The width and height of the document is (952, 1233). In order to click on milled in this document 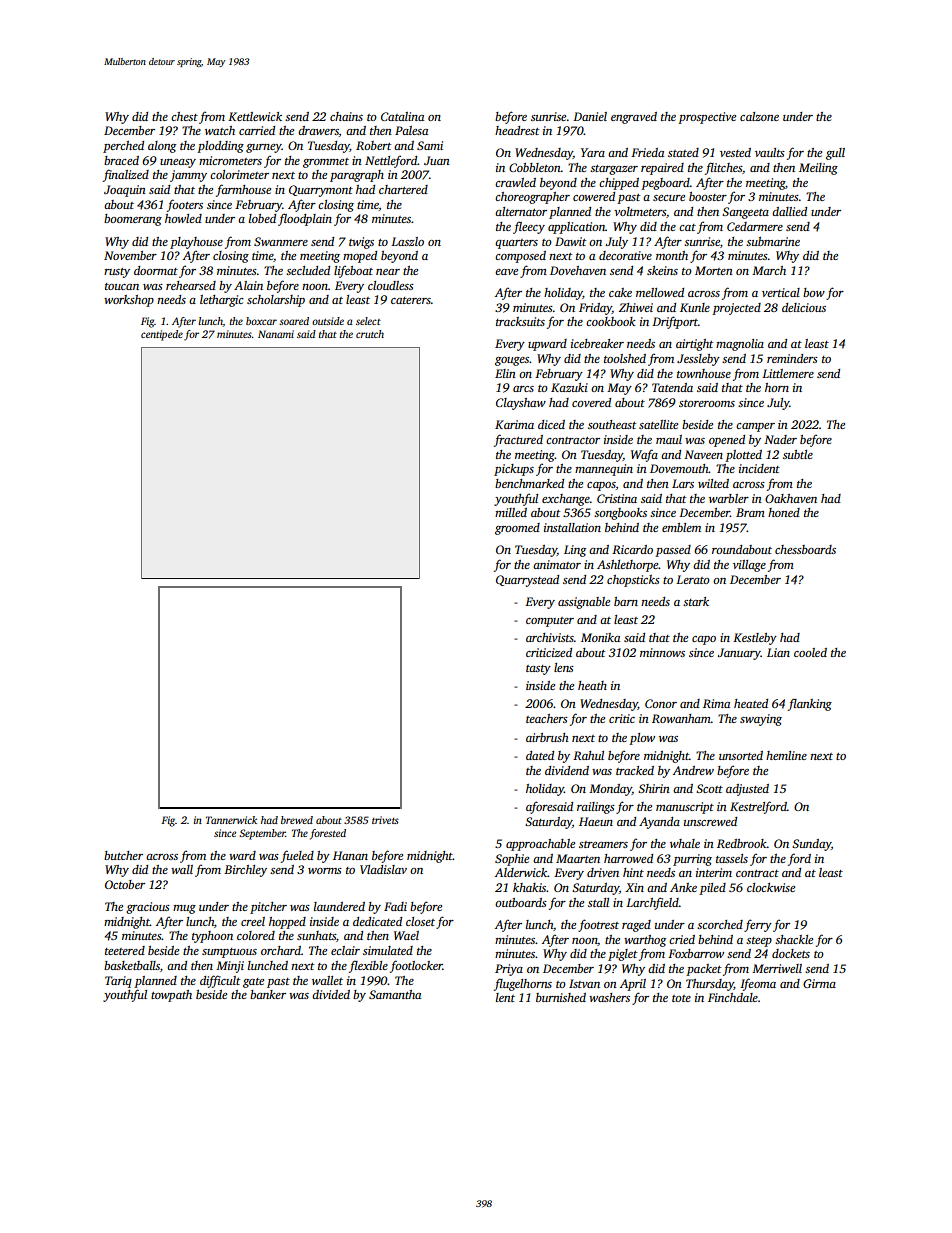, I will do `click(511, 512)`.
